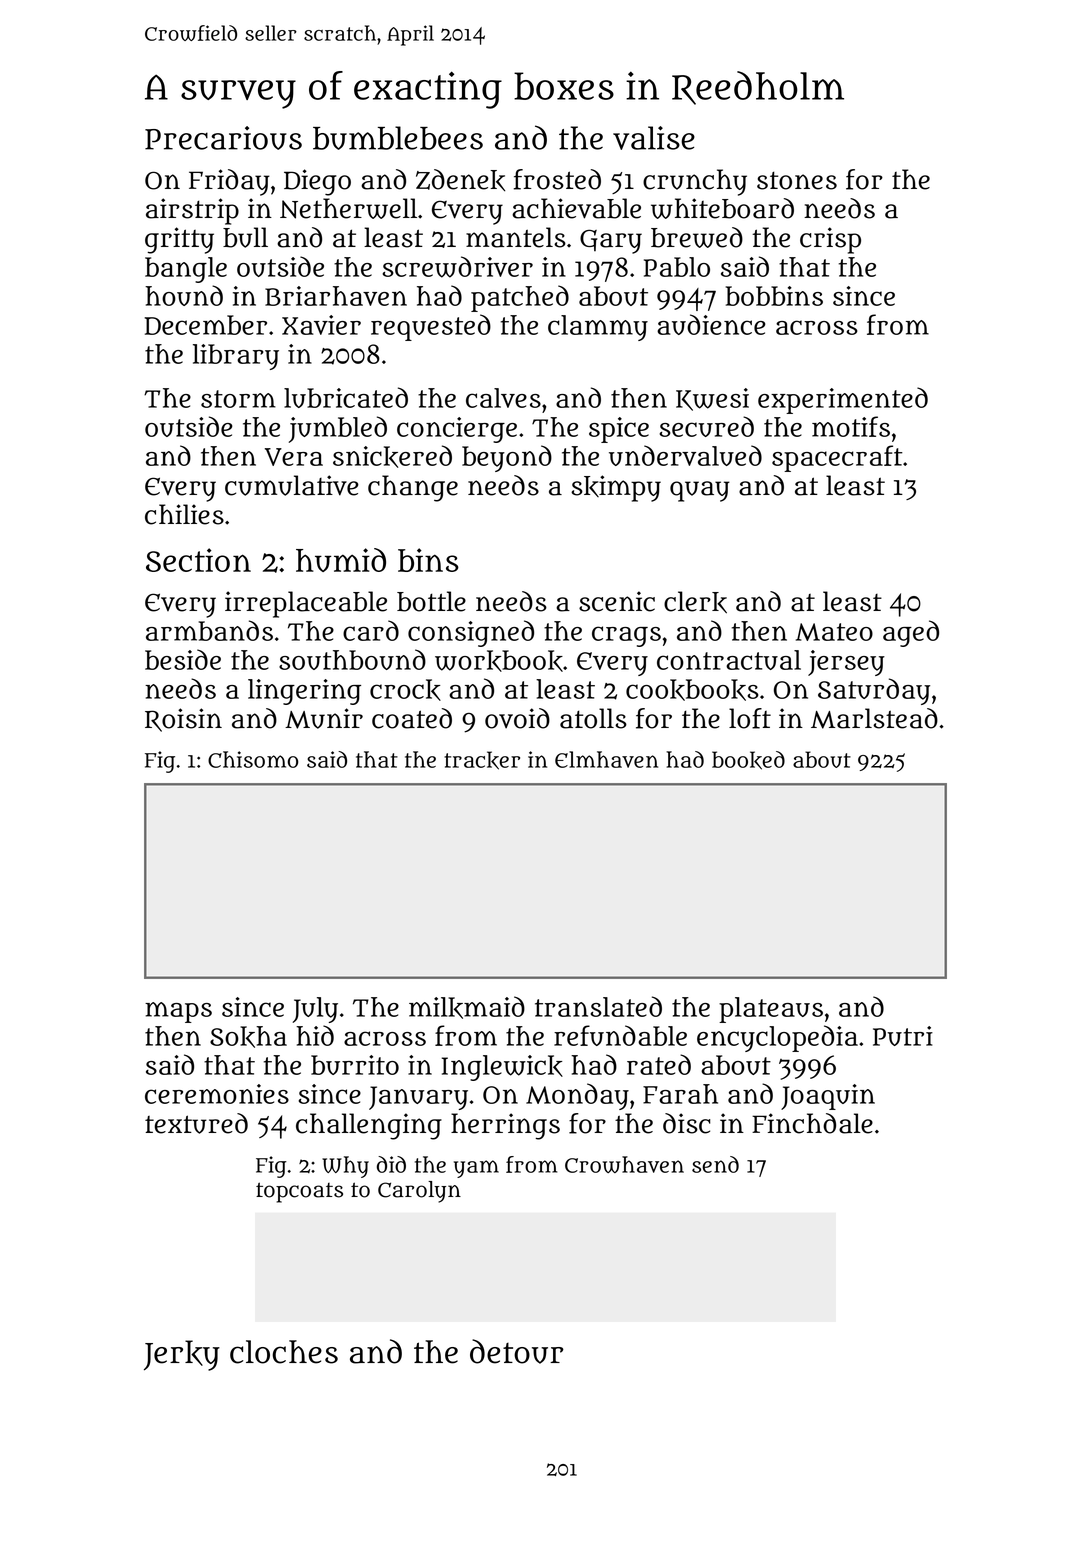 The image size is (1091, 1549). What do you see at coordinates (748, 760) in the screenshot?
I see `booked` at bounding box center [748, 760].
